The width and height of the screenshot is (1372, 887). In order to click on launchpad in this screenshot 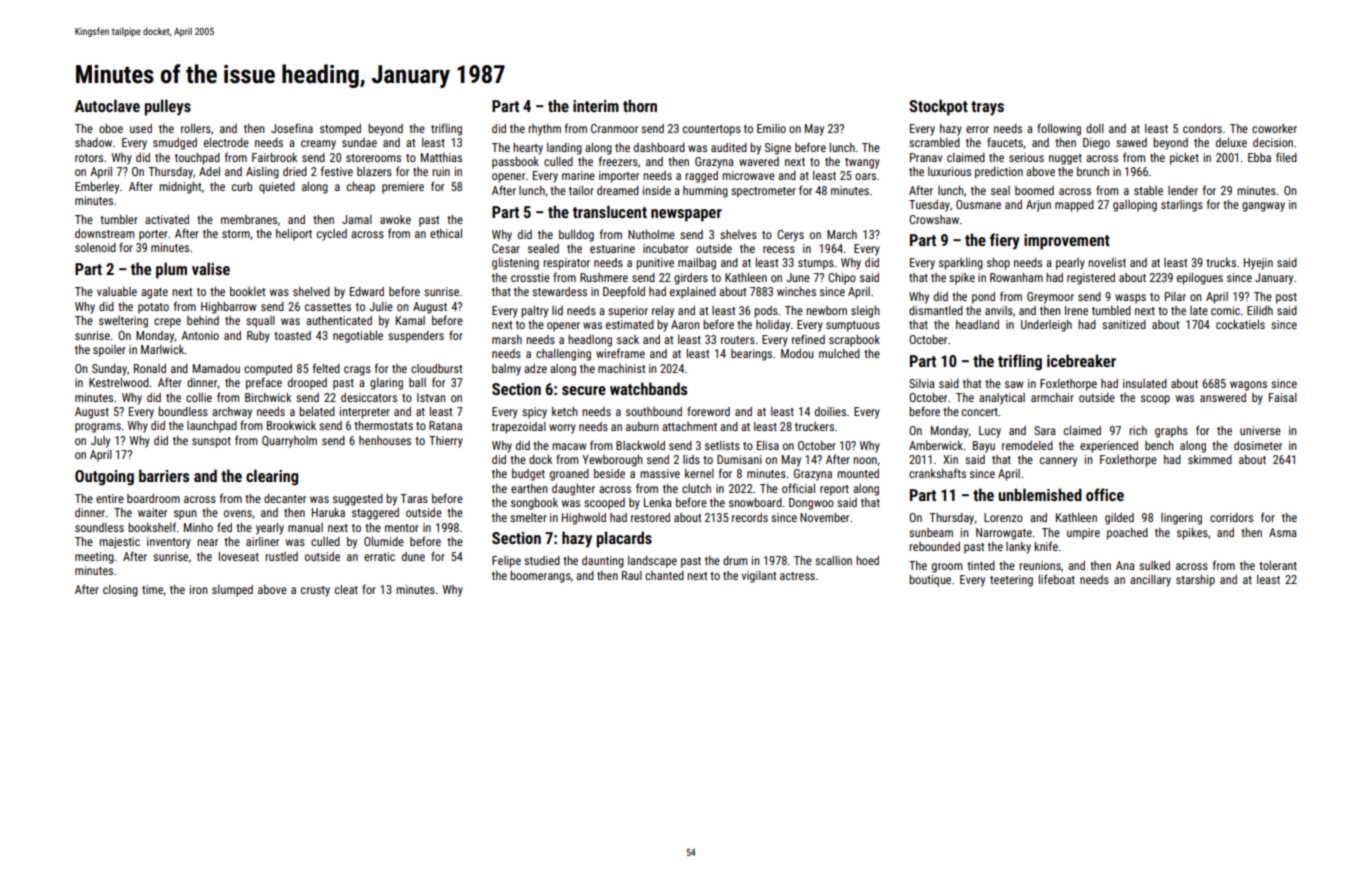, I will do `click(212, 427)`.
